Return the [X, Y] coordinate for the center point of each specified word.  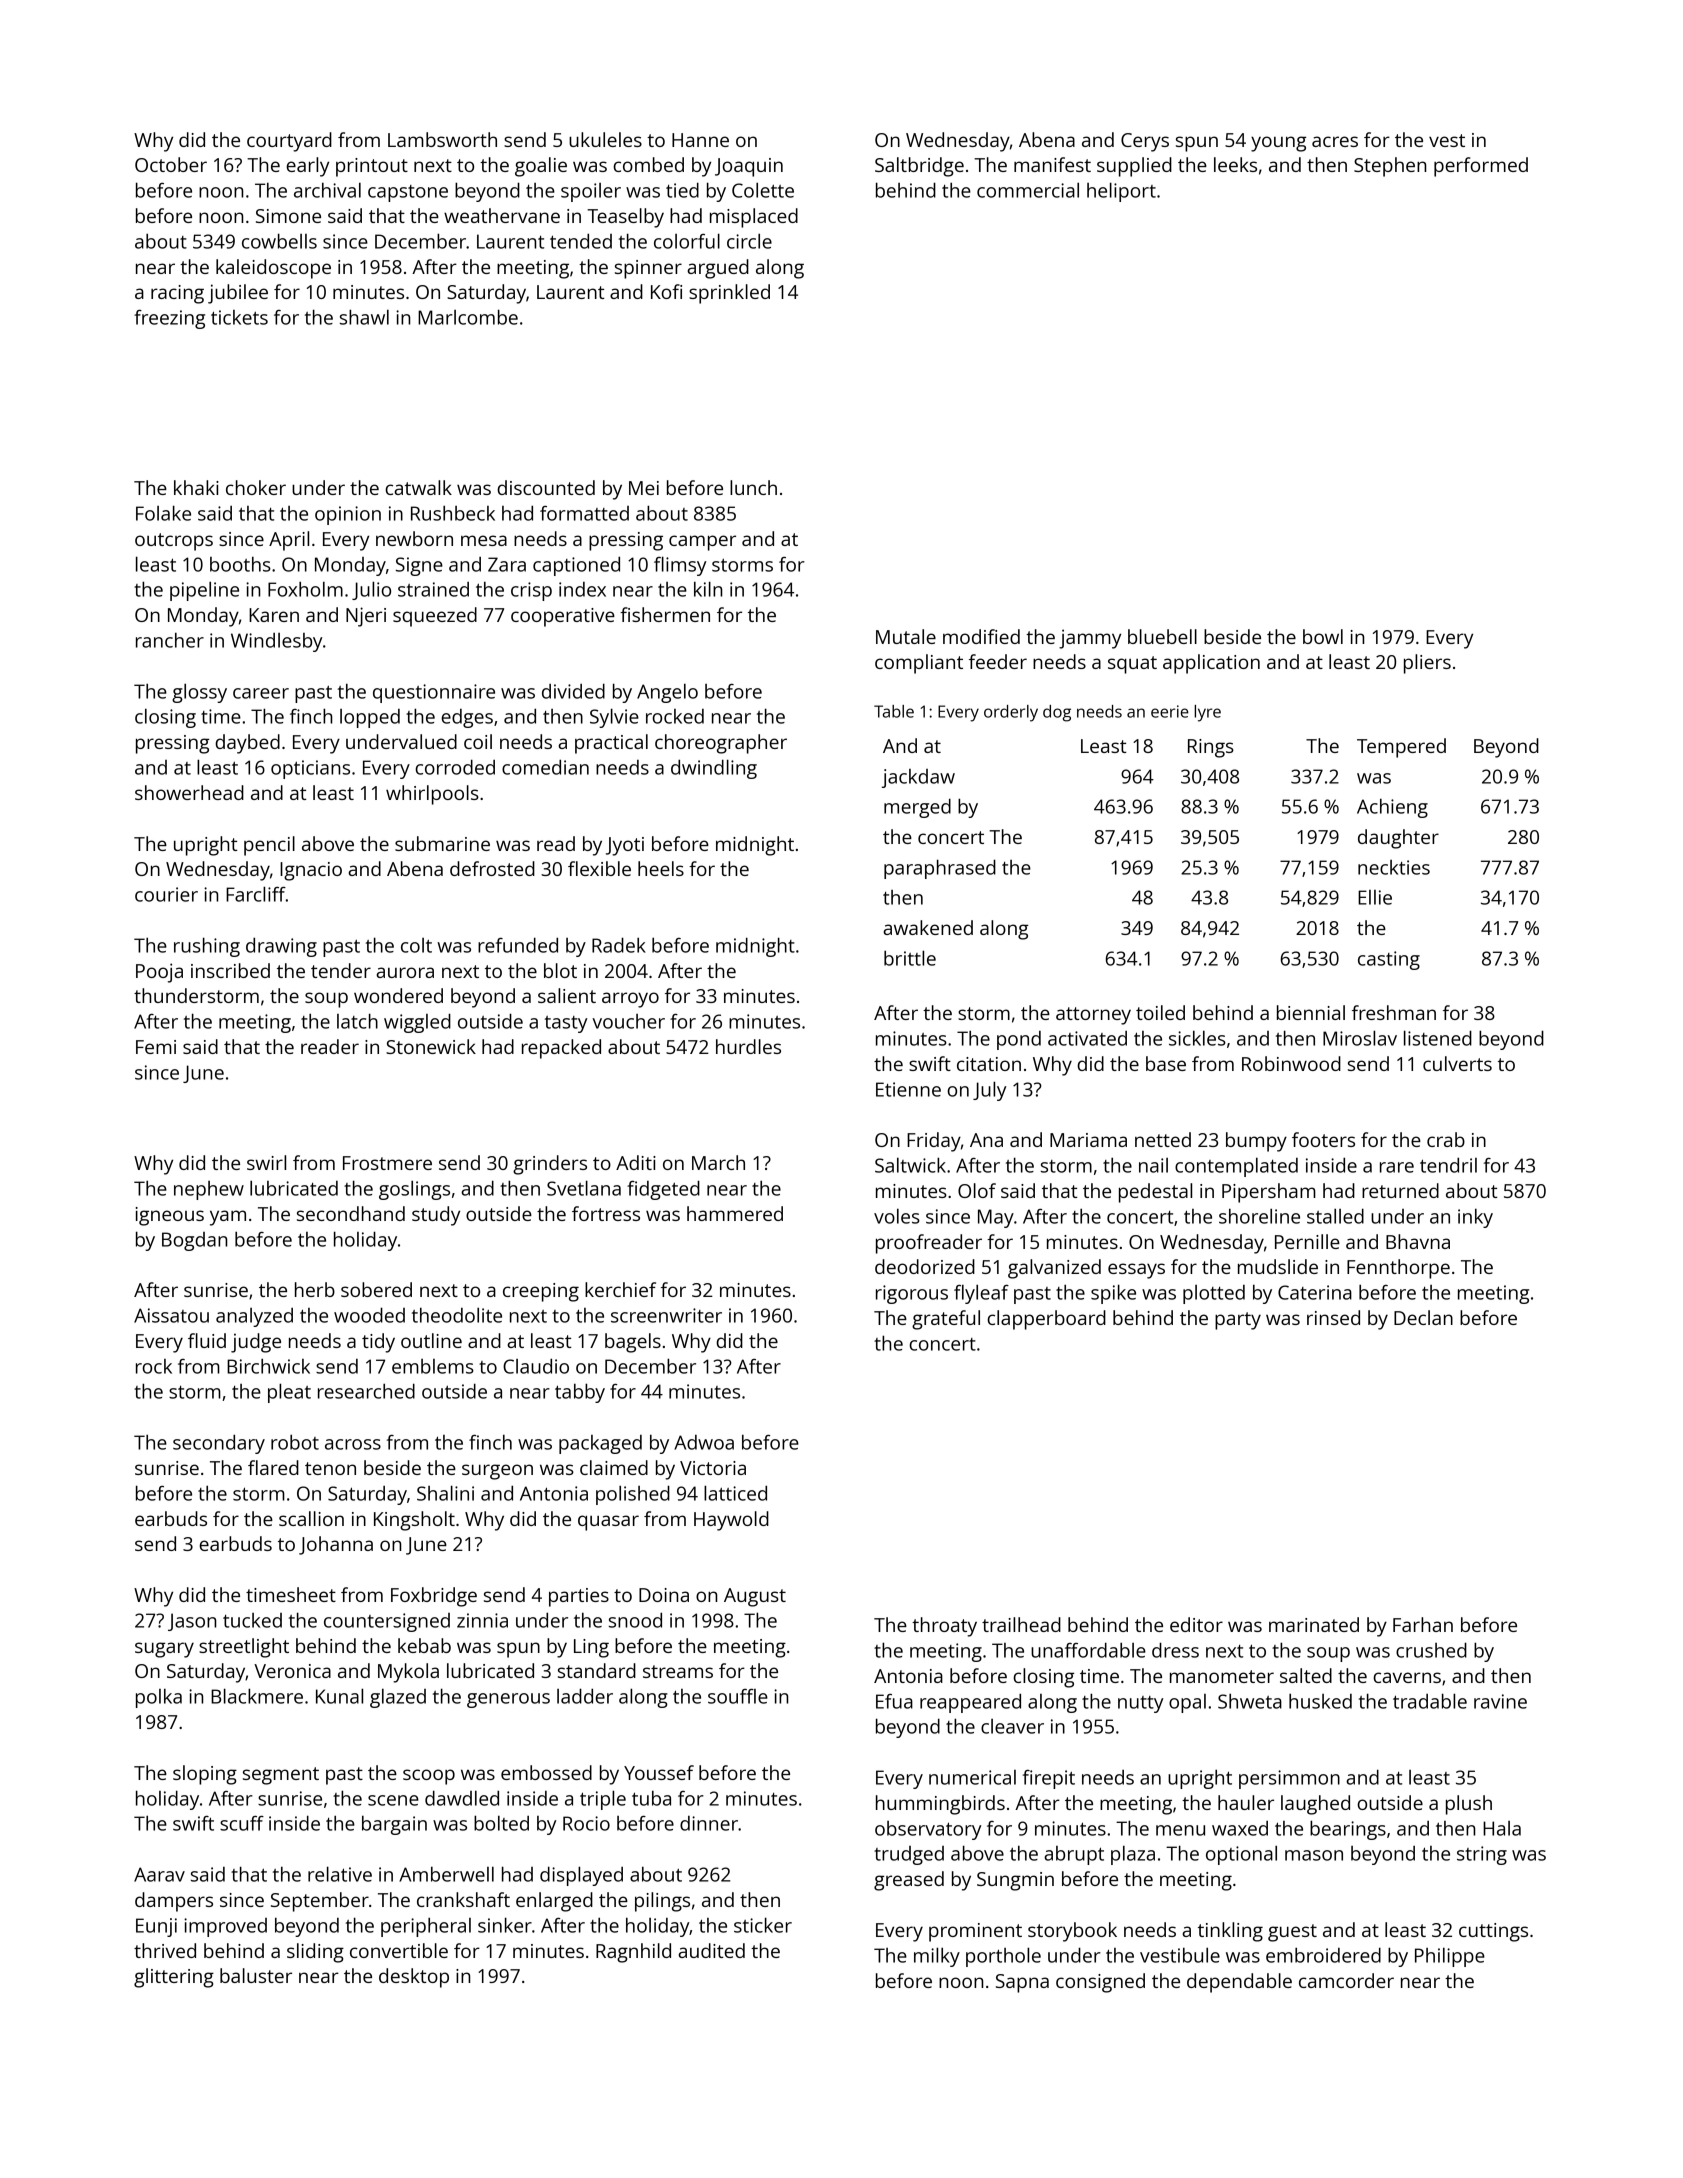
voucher [628, 1021]
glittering [174, 1978]
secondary [219, 1444]
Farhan [1423, 1624]
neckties [1394, 867]
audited [711, 1950]
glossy [199, 693]
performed [1481, 167]
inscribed [230, 970]
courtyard [289, 142]
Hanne [700, 140]
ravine [1500, 1701]
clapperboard [1046, 1320]
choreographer [721, 744]
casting [1389, 960]
